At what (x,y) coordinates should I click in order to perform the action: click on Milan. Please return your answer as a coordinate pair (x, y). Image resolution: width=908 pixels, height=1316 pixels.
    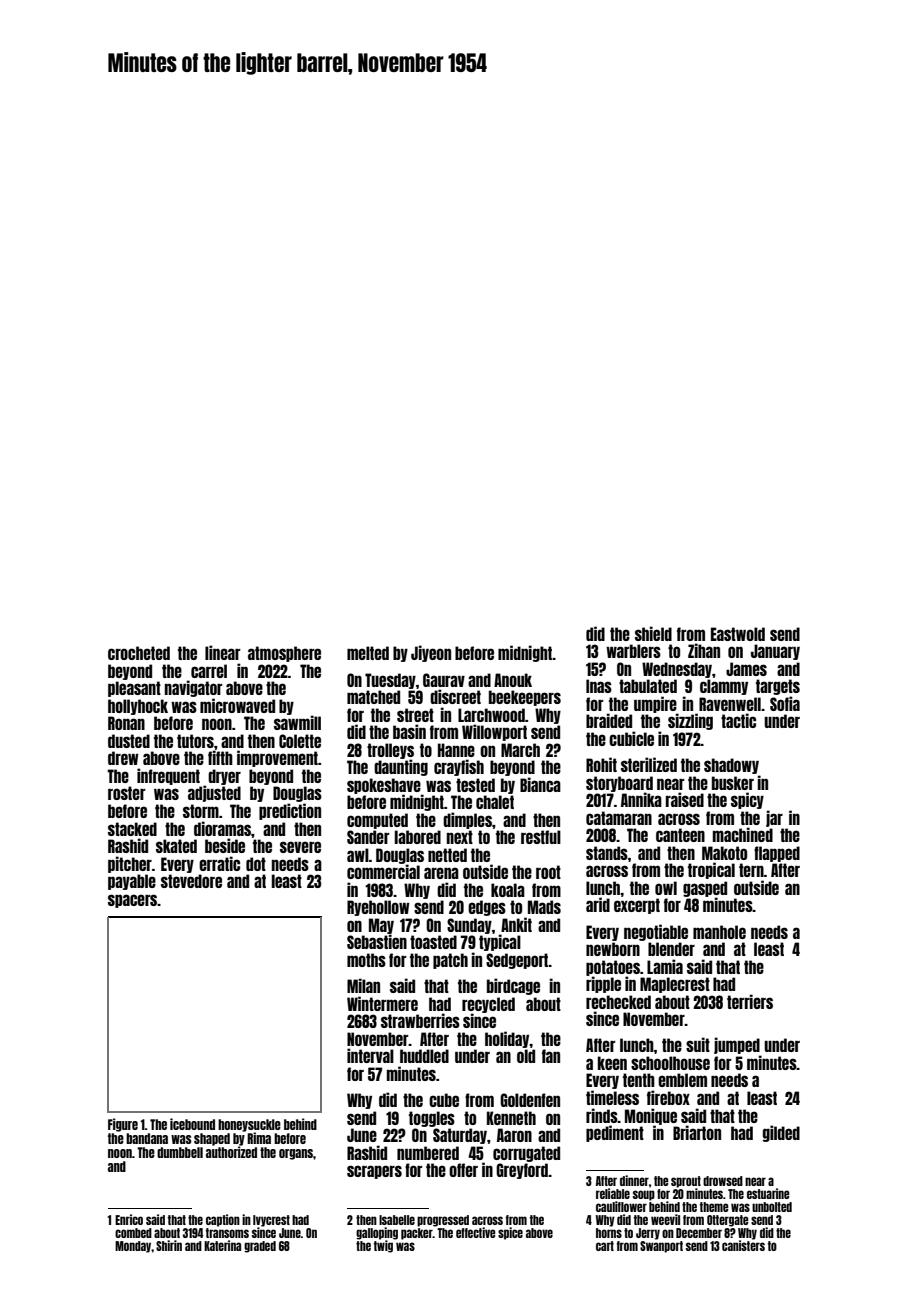
    Looking at the image, I should click on (363, 985).
